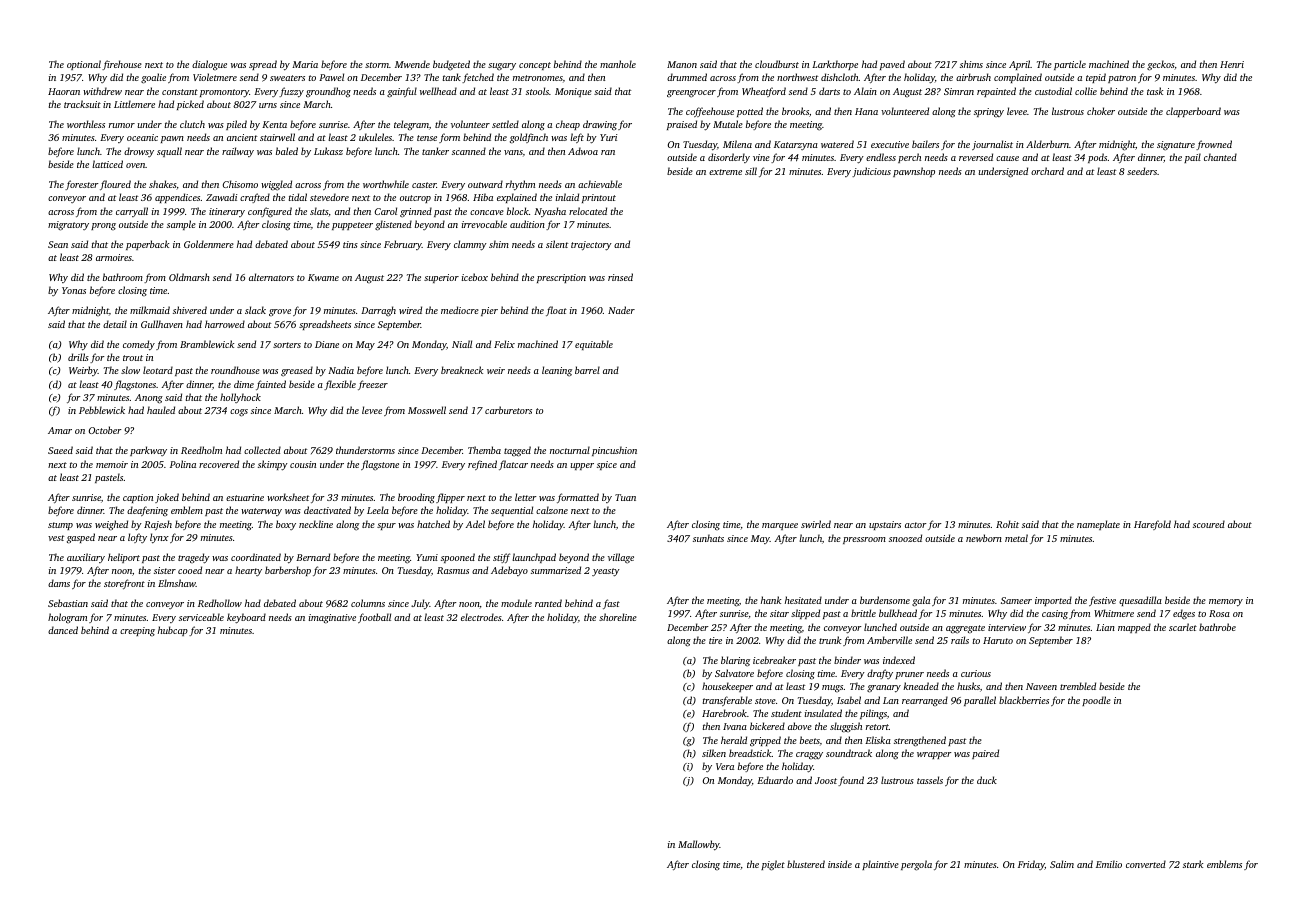 This page has height=924, width=1308. Describe the element at coordinates (773, 865) in the page. I see `piglet` at that location.
